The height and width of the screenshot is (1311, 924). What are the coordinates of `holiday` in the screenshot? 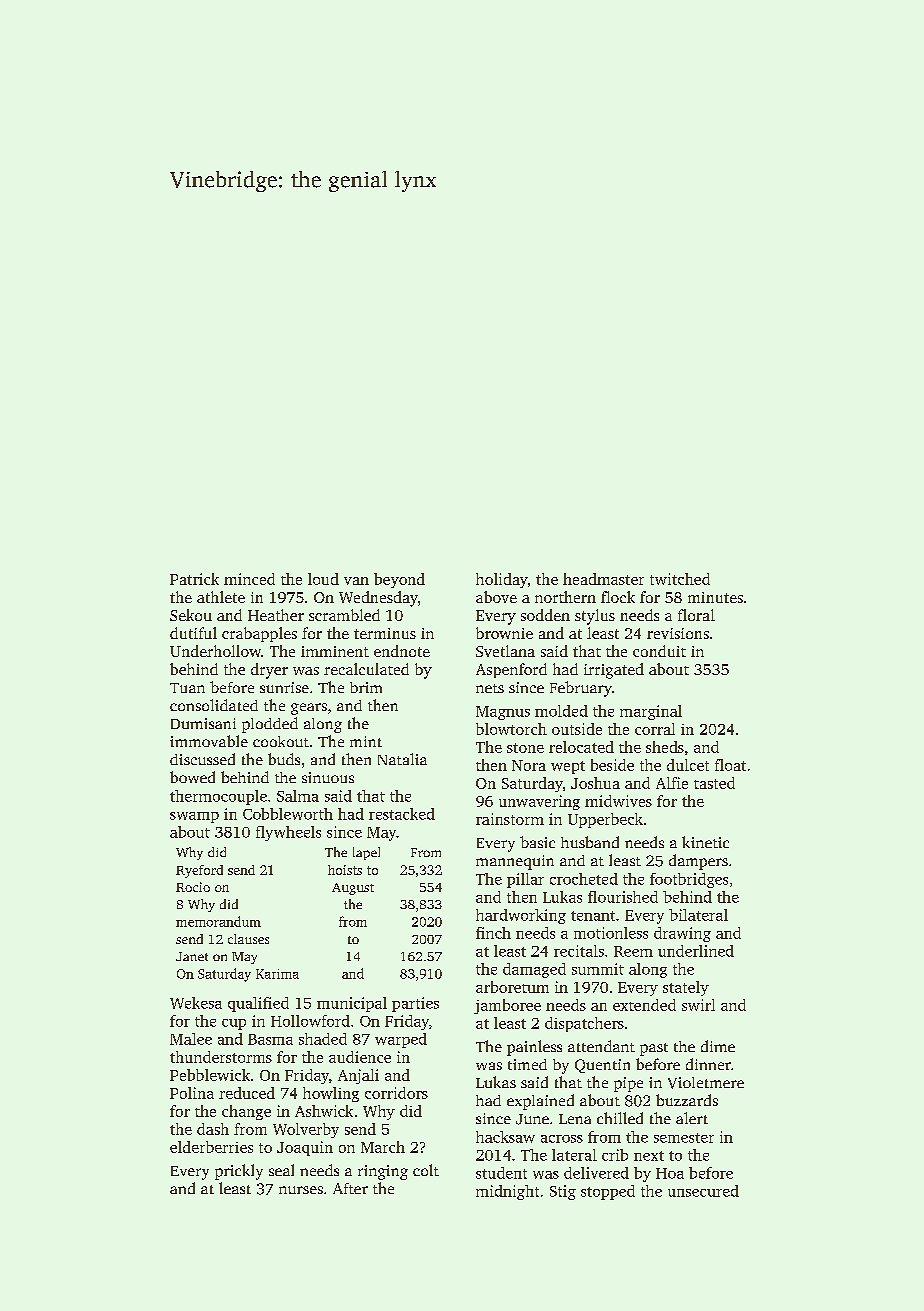 It's located at (502, 580).
